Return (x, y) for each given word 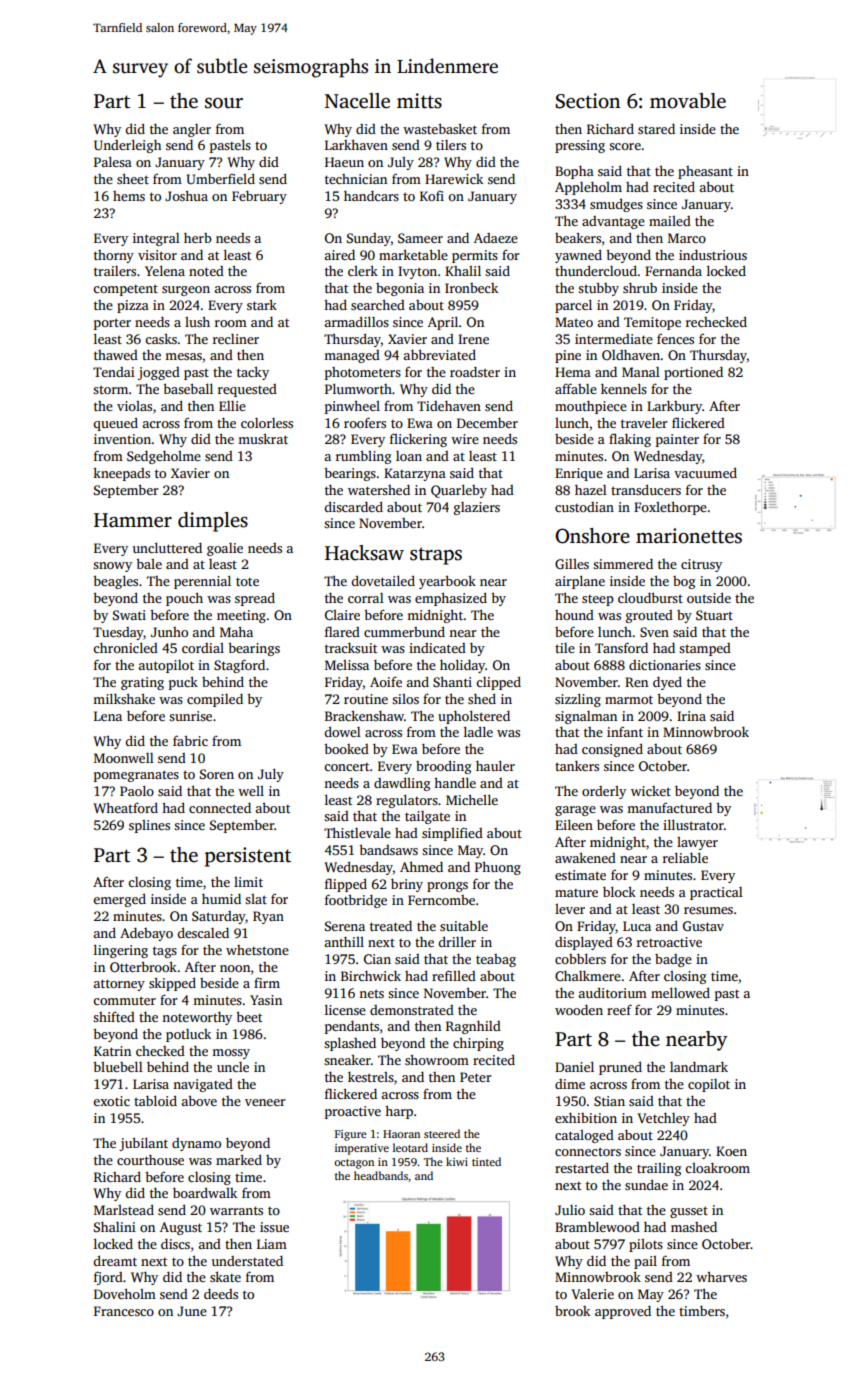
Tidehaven (449, 406)
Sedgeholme (164, 457)
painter (677, 440)
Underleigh (127, 146)
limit (248, 882)
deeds (221, 1294)
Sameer (420, 238)
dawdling (402, 784)
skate (225, 1276)
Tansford (621, 647)
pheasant (705, 172)
